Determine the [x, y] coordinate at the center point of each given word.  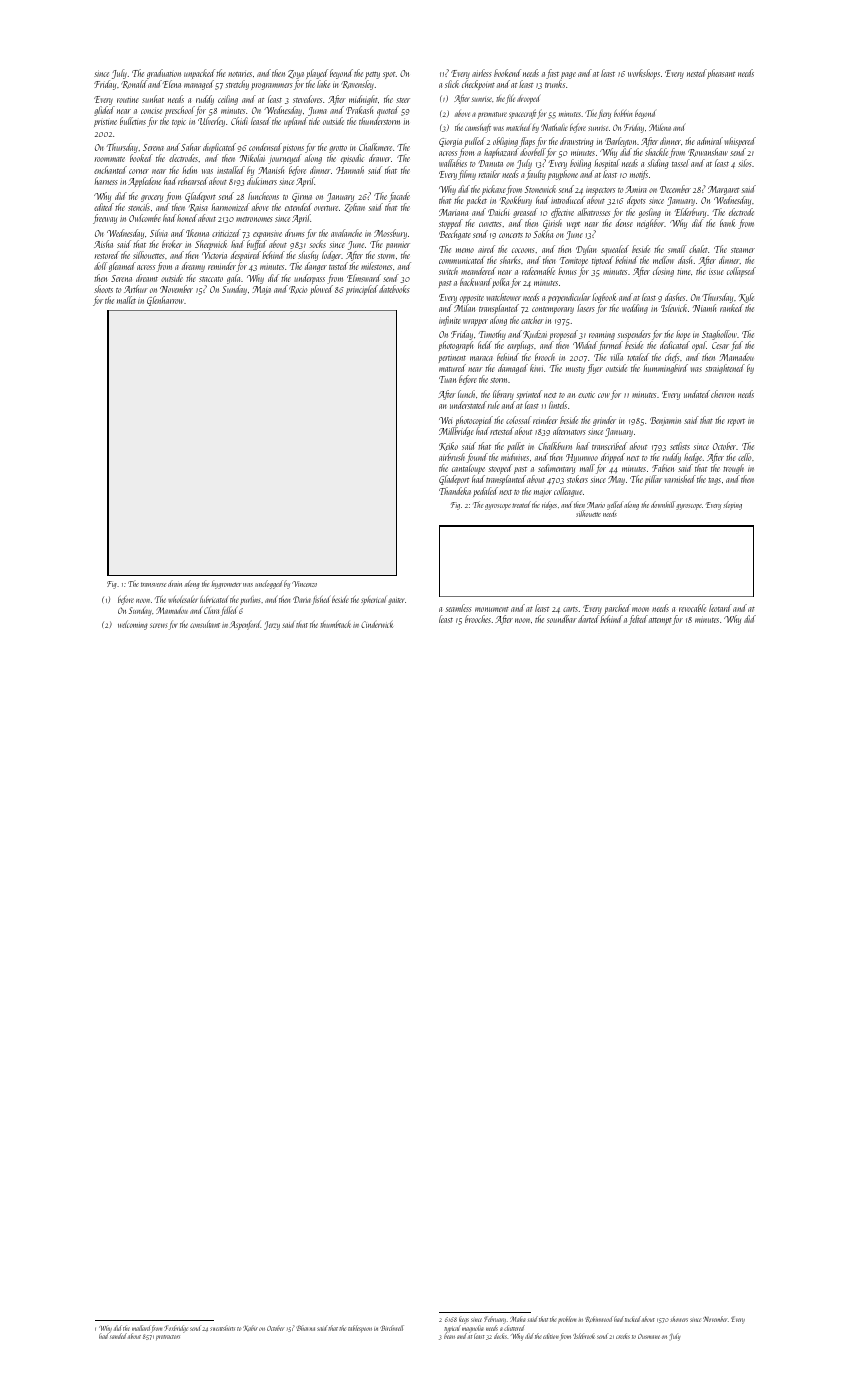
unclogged [269, 584]
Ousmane [649, 1336]
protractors [168, 1337]
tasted [338, 266]
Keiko [448, 446]
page [568, 75]
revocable [692, 608]
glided [104, 111]
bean [449, 1336]
